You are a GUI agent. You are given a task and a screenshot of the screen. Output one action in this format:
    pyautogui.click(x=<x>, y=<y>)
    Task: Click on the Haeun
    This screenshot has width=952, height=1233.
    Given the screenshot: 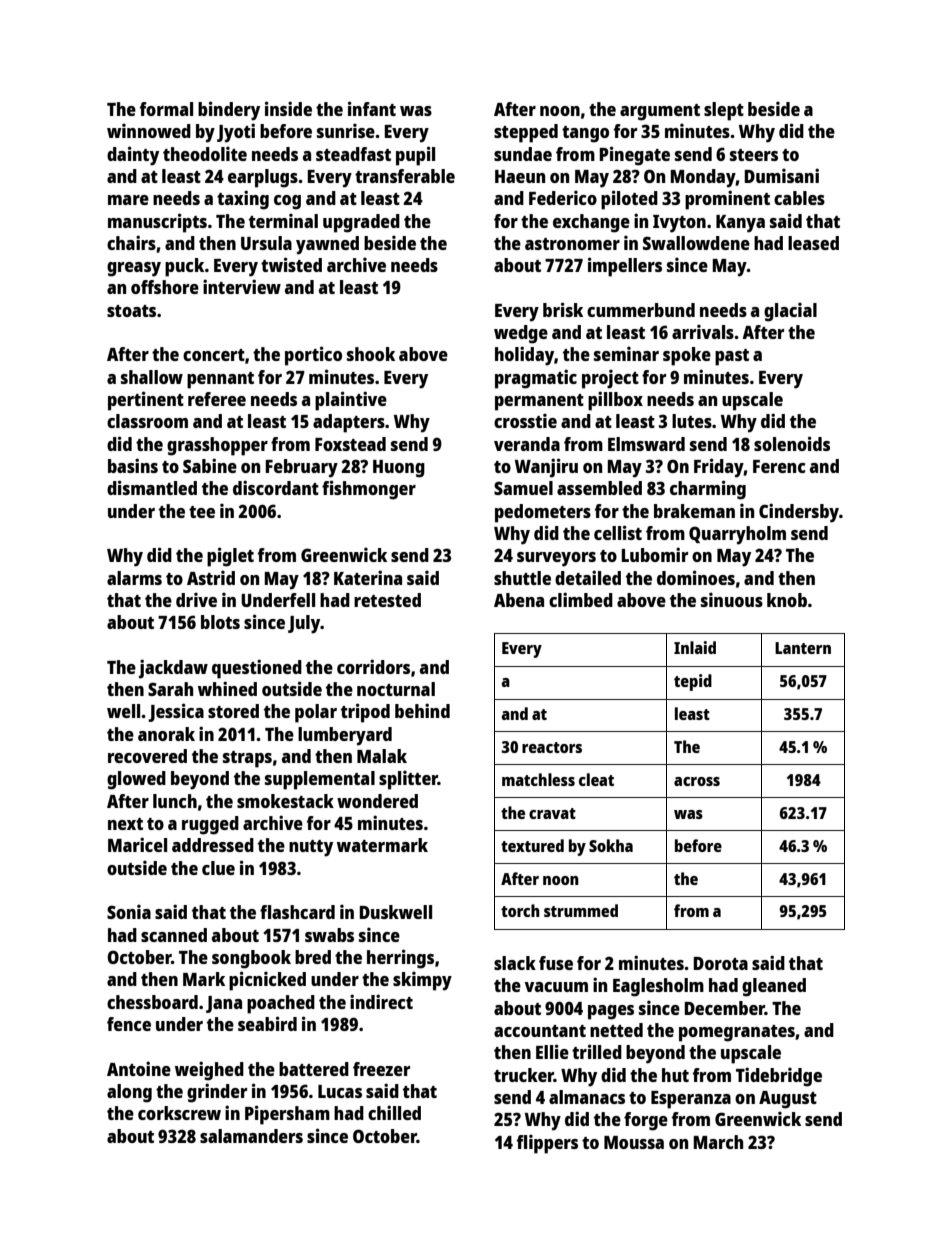 What is the action you would take?
    pyautogui.click(x=520, y=176)
